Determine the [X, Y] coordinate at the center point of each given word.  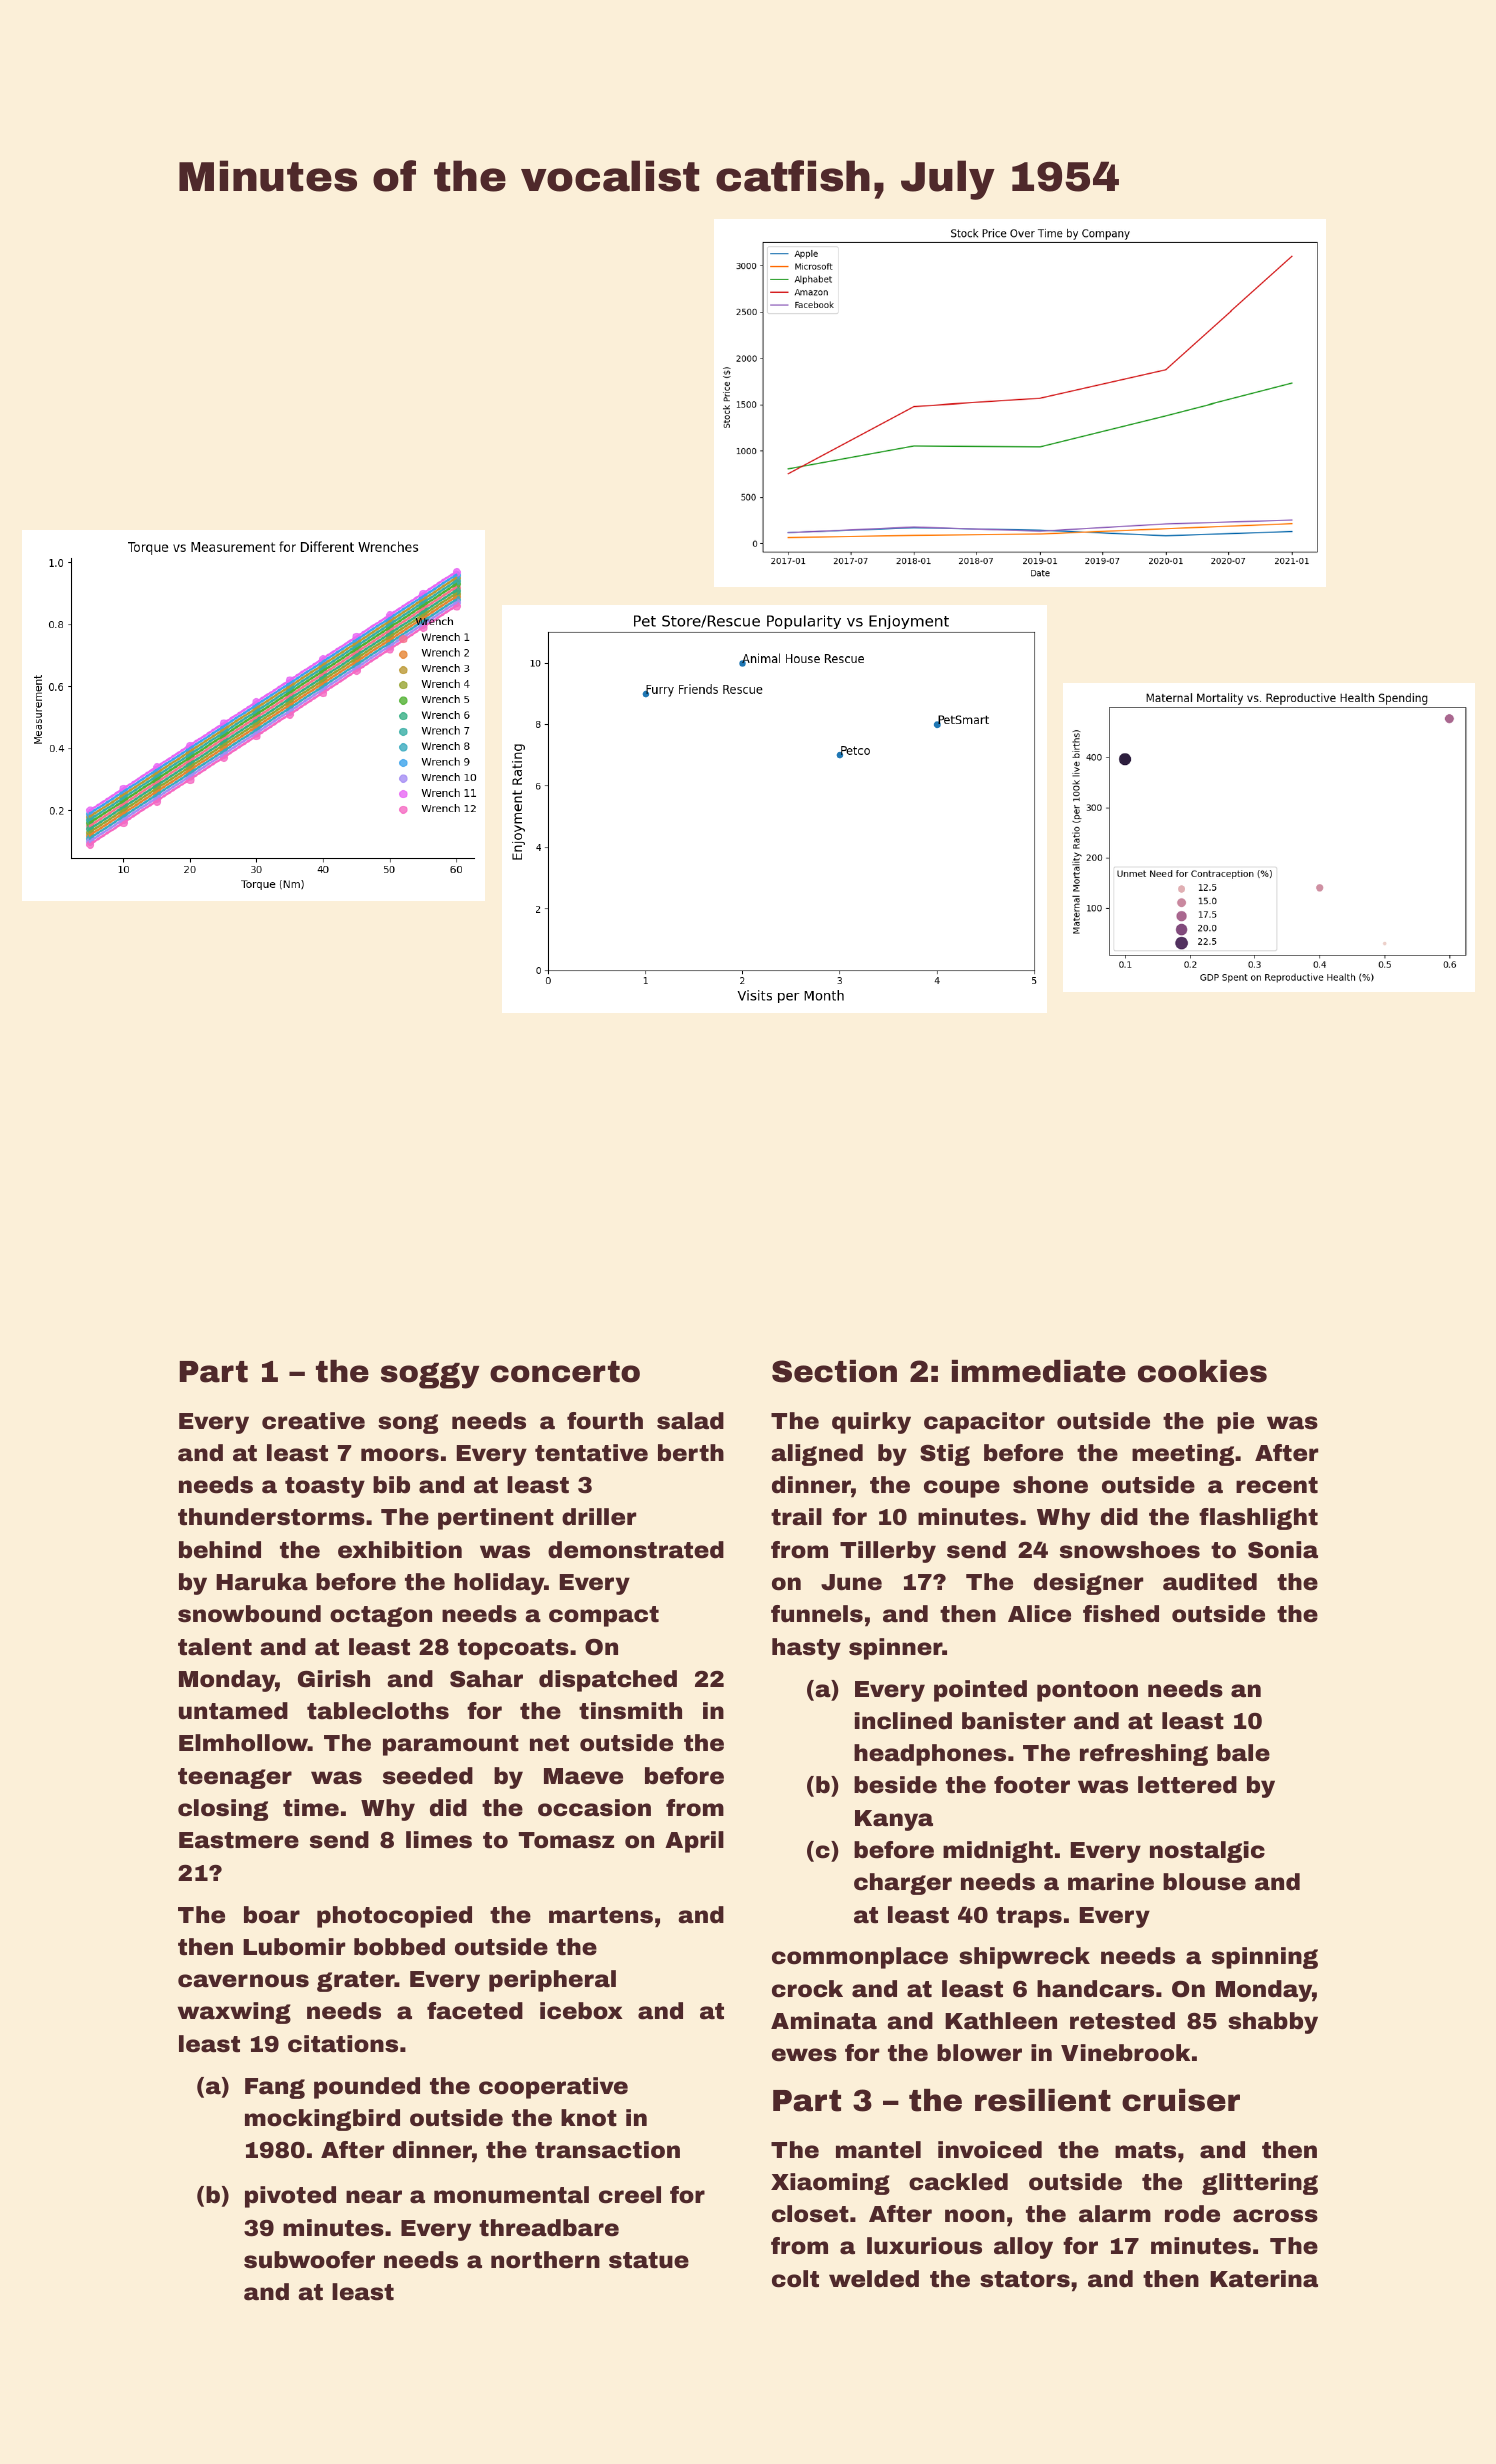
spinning [1265, 1958]
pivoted [290, 2197]
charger [903, 1884]
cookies [1202, 1371]
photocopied [394, 1917]
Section [834, 1371]
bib [391, 1485]
